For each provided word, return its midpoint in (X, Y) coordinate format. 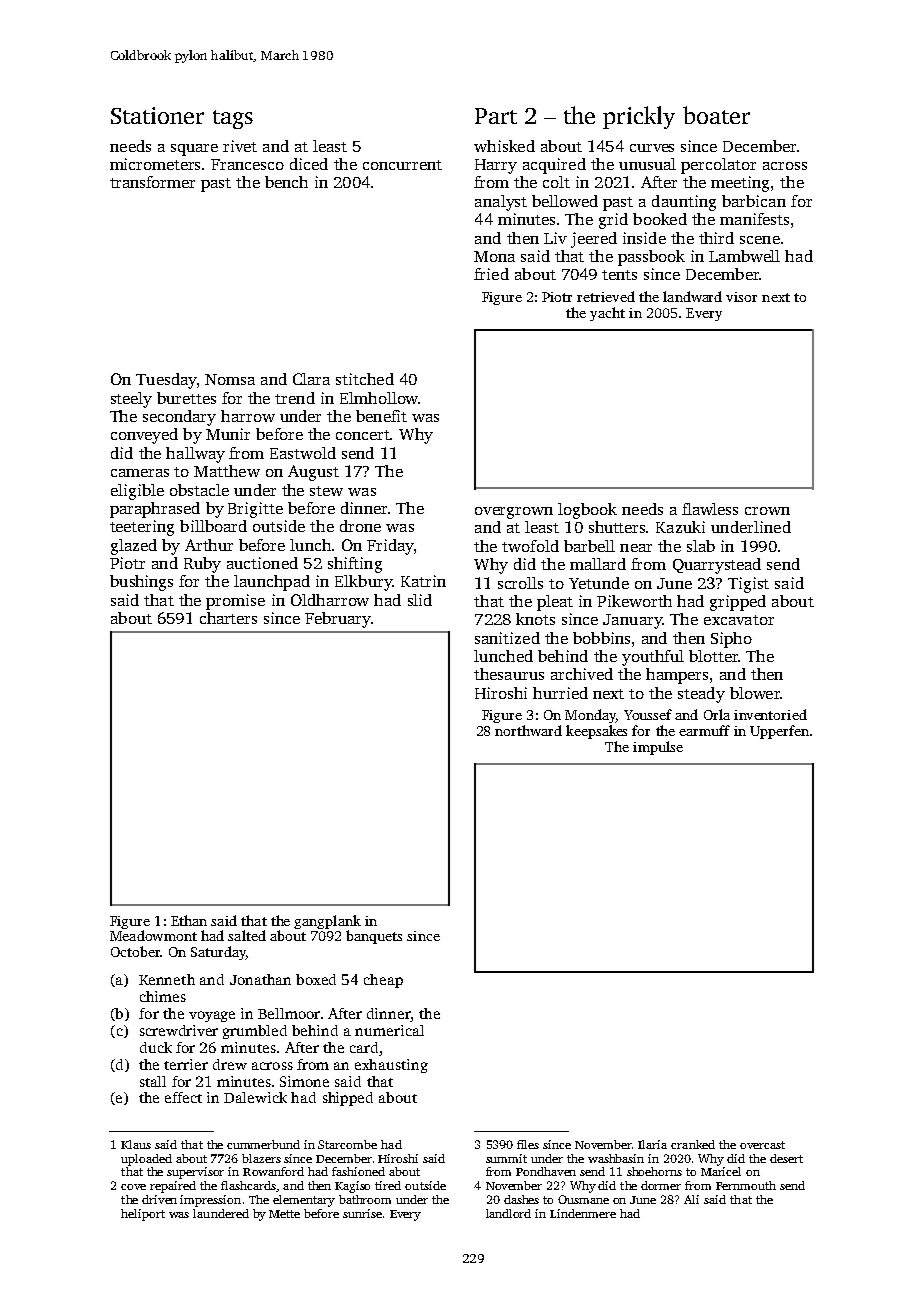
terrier (186, 1064)
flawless (710, 509)
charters (228, 618)
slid (420, 600)
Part (496, 116)
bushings (141, 583)
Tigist (748, 585)
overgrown (514, 513)
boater (716, 115)
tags (233, 119)
